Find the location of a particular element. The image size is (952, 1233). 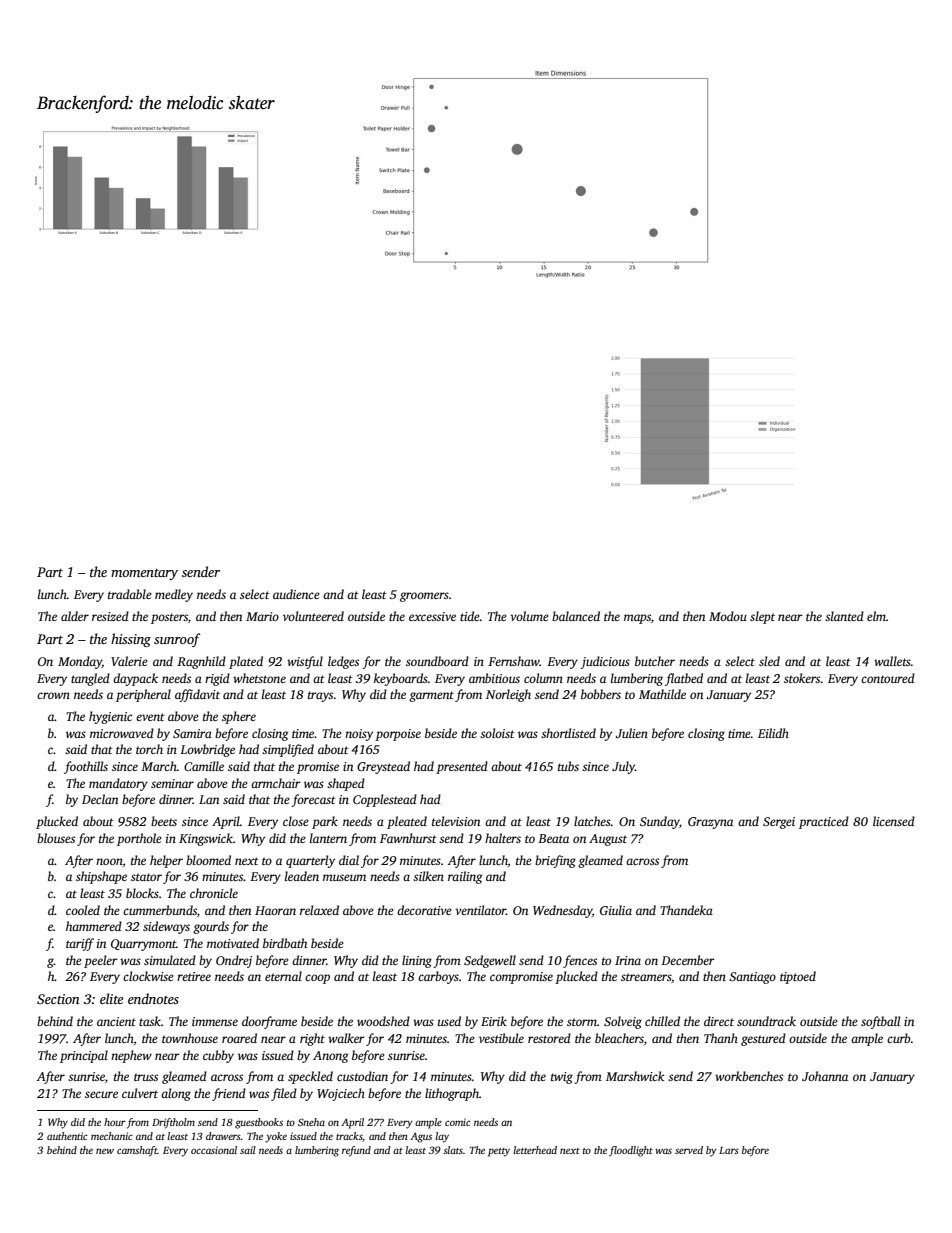

letterhead is located at coordinates (535, 1150).
